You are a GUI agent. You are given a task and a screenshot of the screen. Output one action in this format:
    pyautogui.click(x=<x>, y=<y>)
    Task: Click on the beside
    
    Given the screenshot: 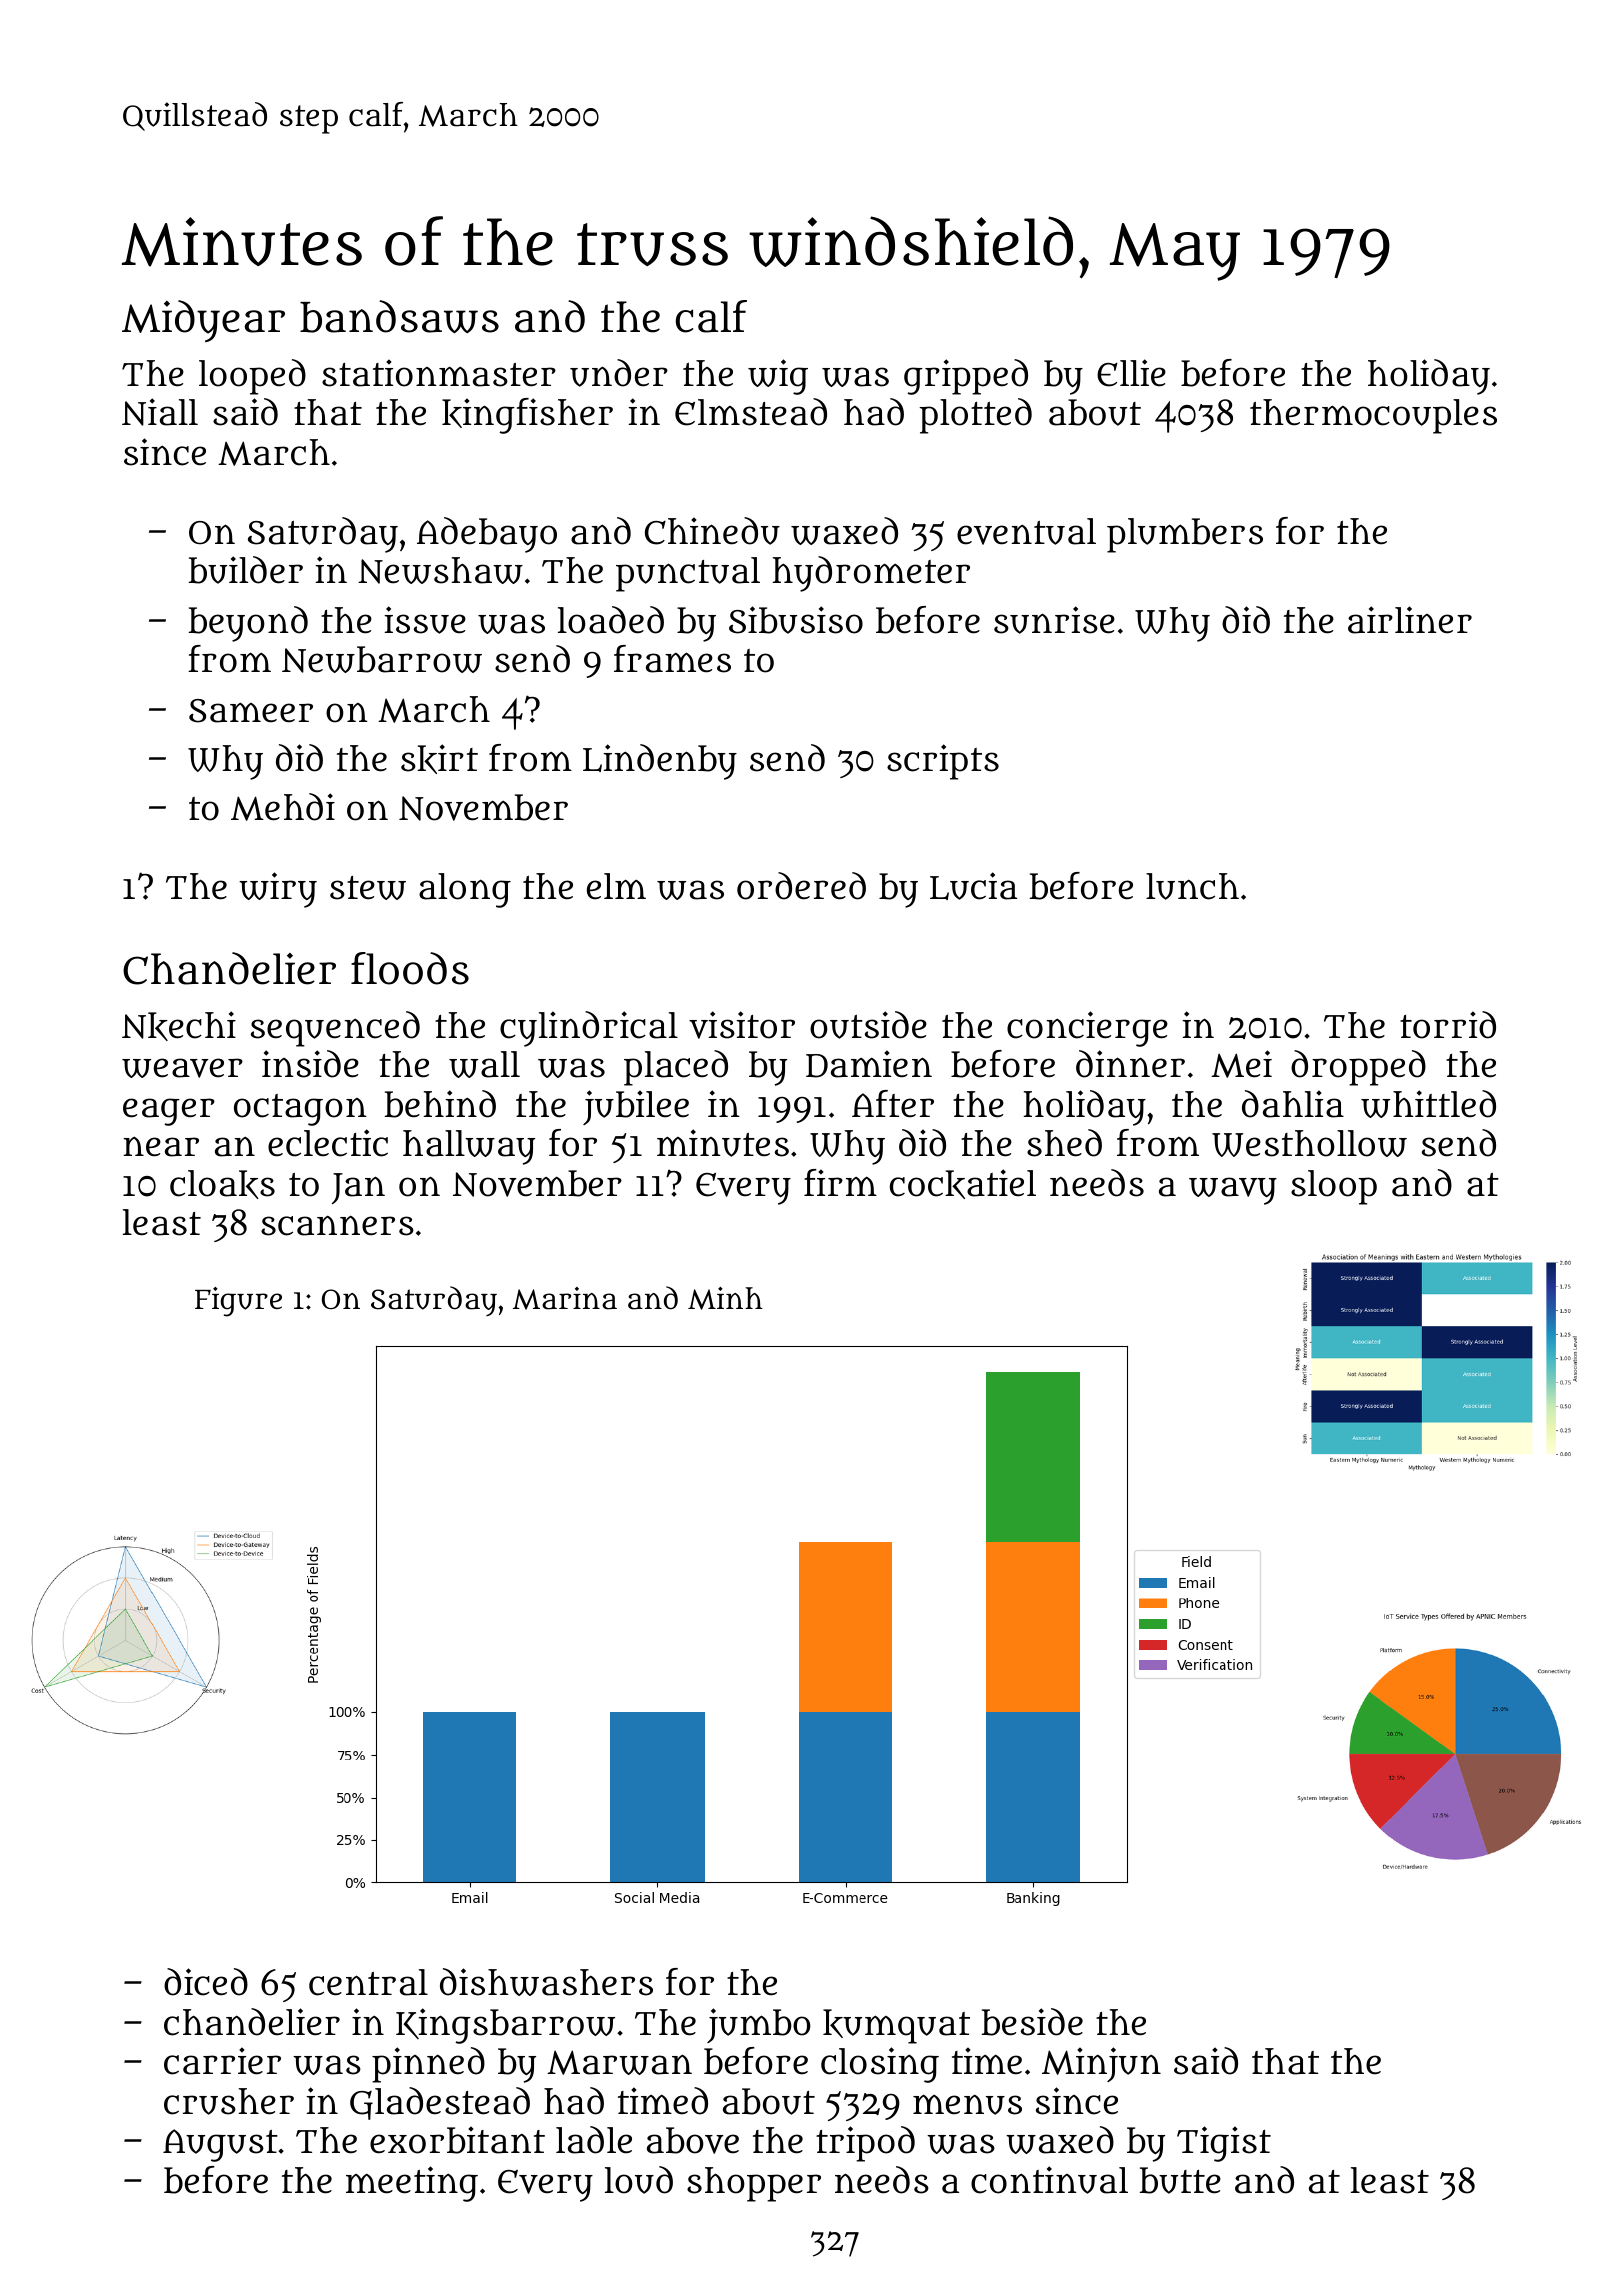 What is the action you would take?
    pyautogui.click(x=1032, y=2022)
